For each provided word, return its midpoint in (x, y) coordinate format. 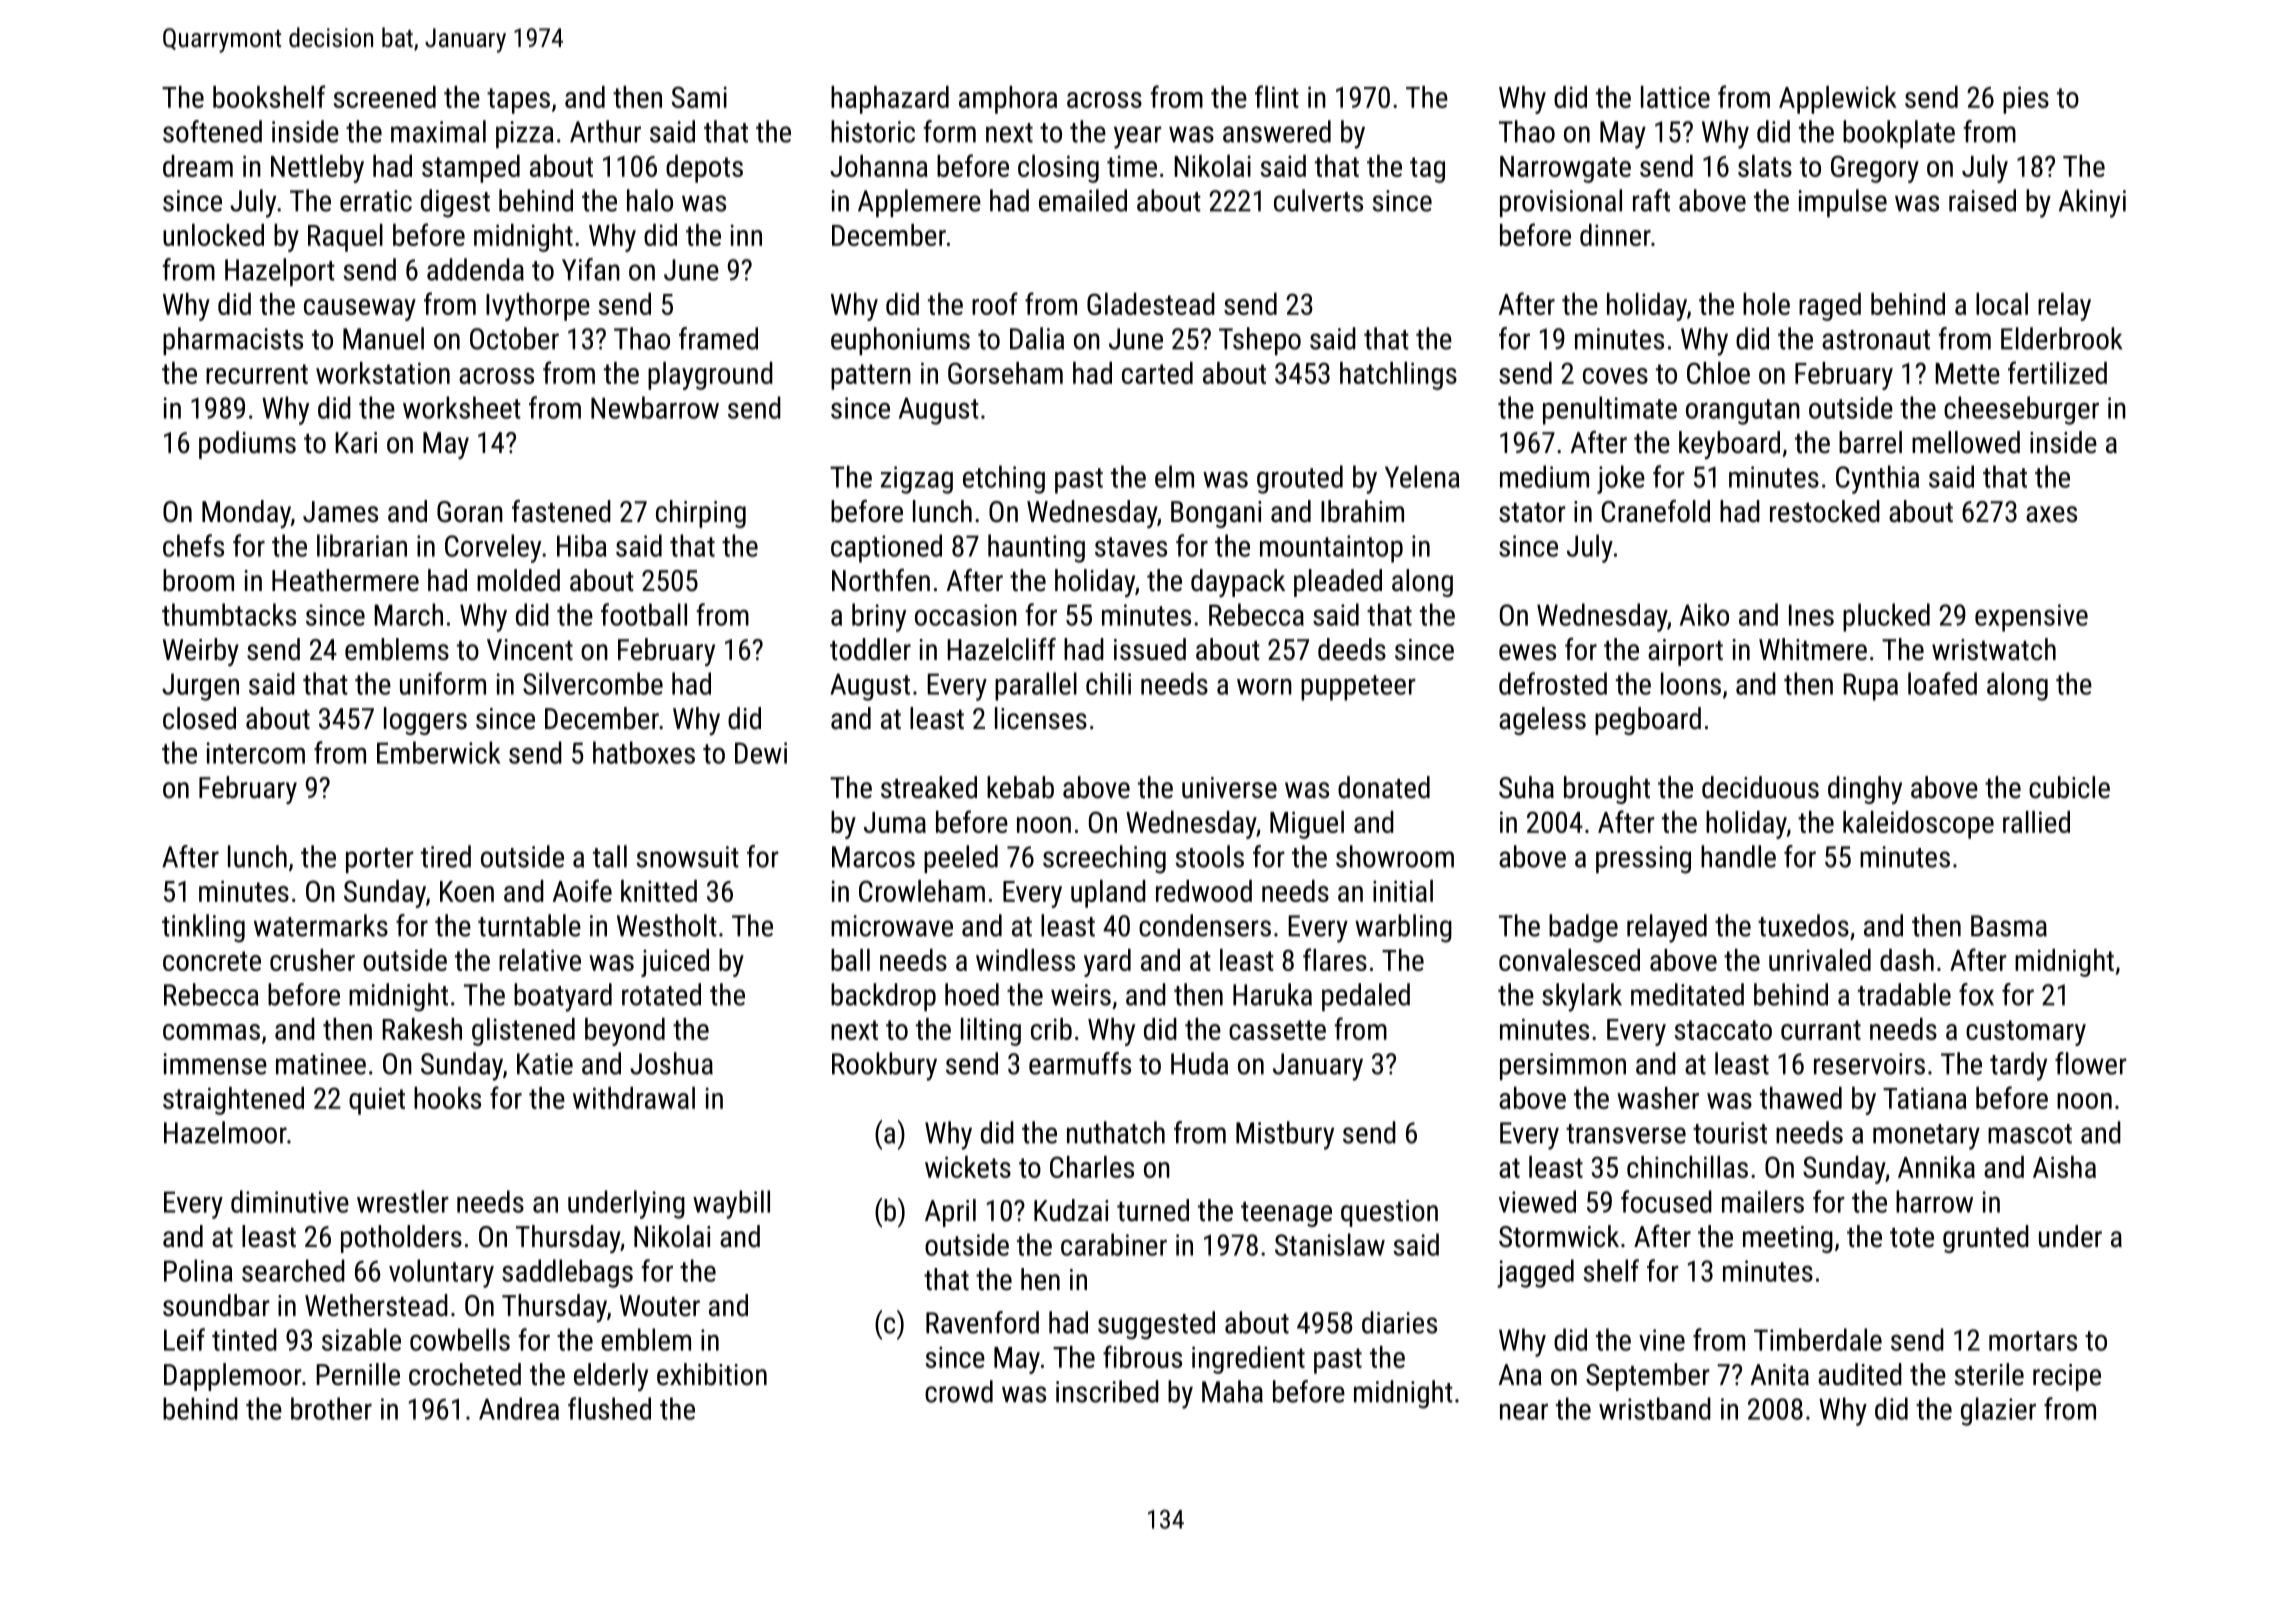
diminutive (290, 1201)
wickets (968, 1167)
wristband (1655, 1408)
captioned (886, 548)
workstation (383, 373)
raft (1651, 200)
